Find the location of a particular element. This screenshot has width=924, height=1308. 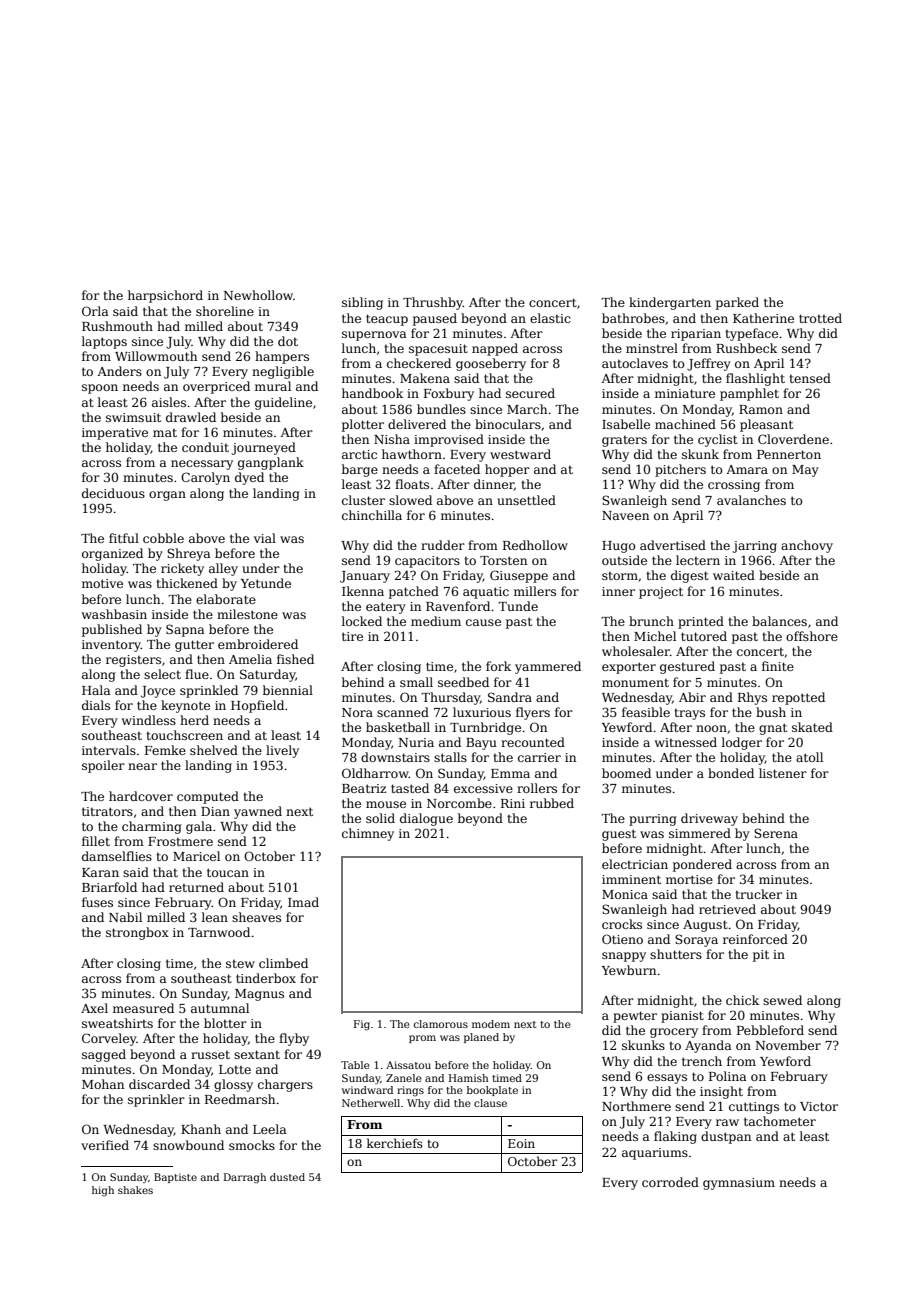

russet is located at coordinates (210, 1055).
